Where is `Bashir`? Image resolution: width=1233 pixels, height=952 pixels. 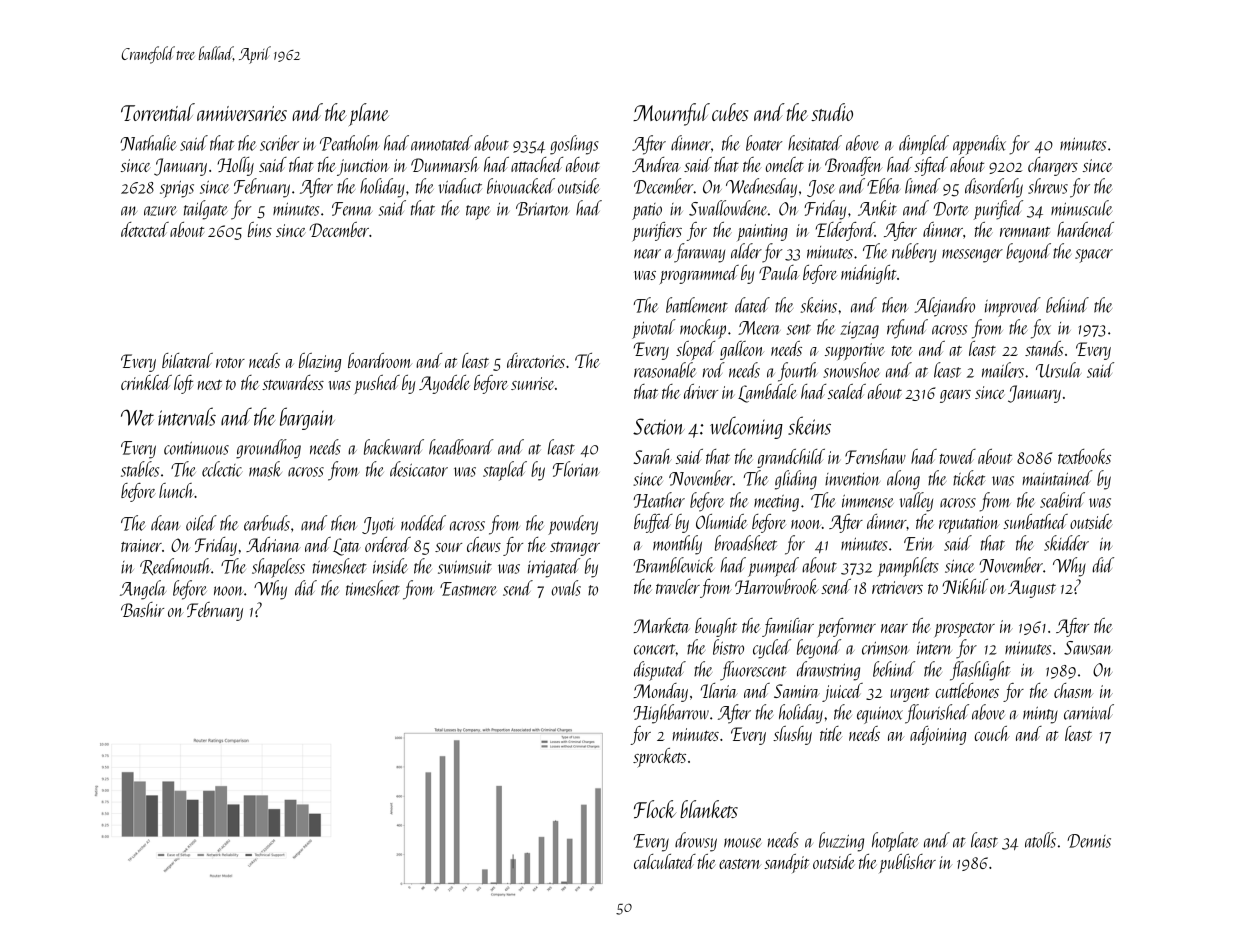
Bashir is located at coordinates (142, 609).
